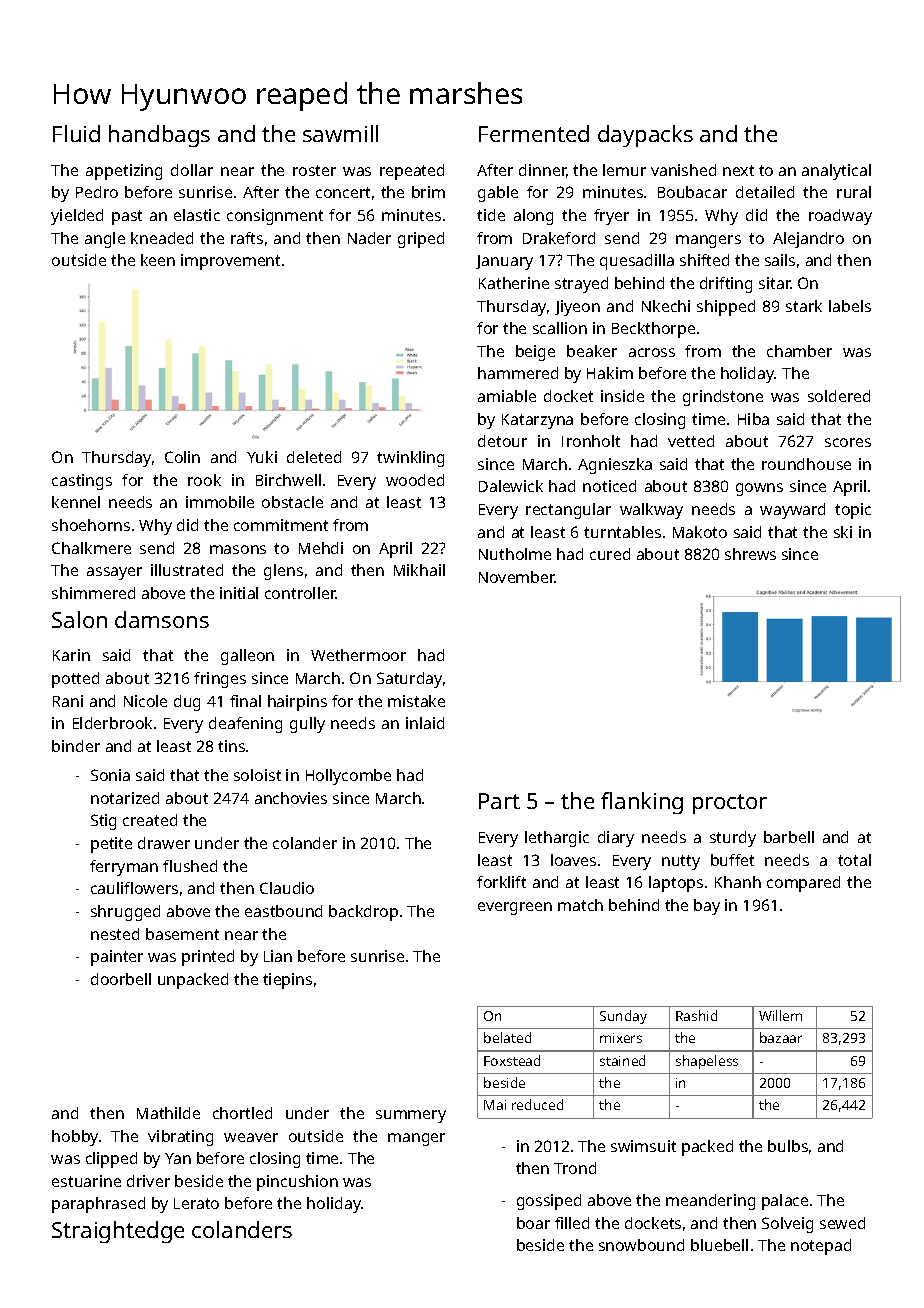 Image resolution: width=924 pixels, height=1308 pixels. I want to click on notepad, so click(821, 1247).
